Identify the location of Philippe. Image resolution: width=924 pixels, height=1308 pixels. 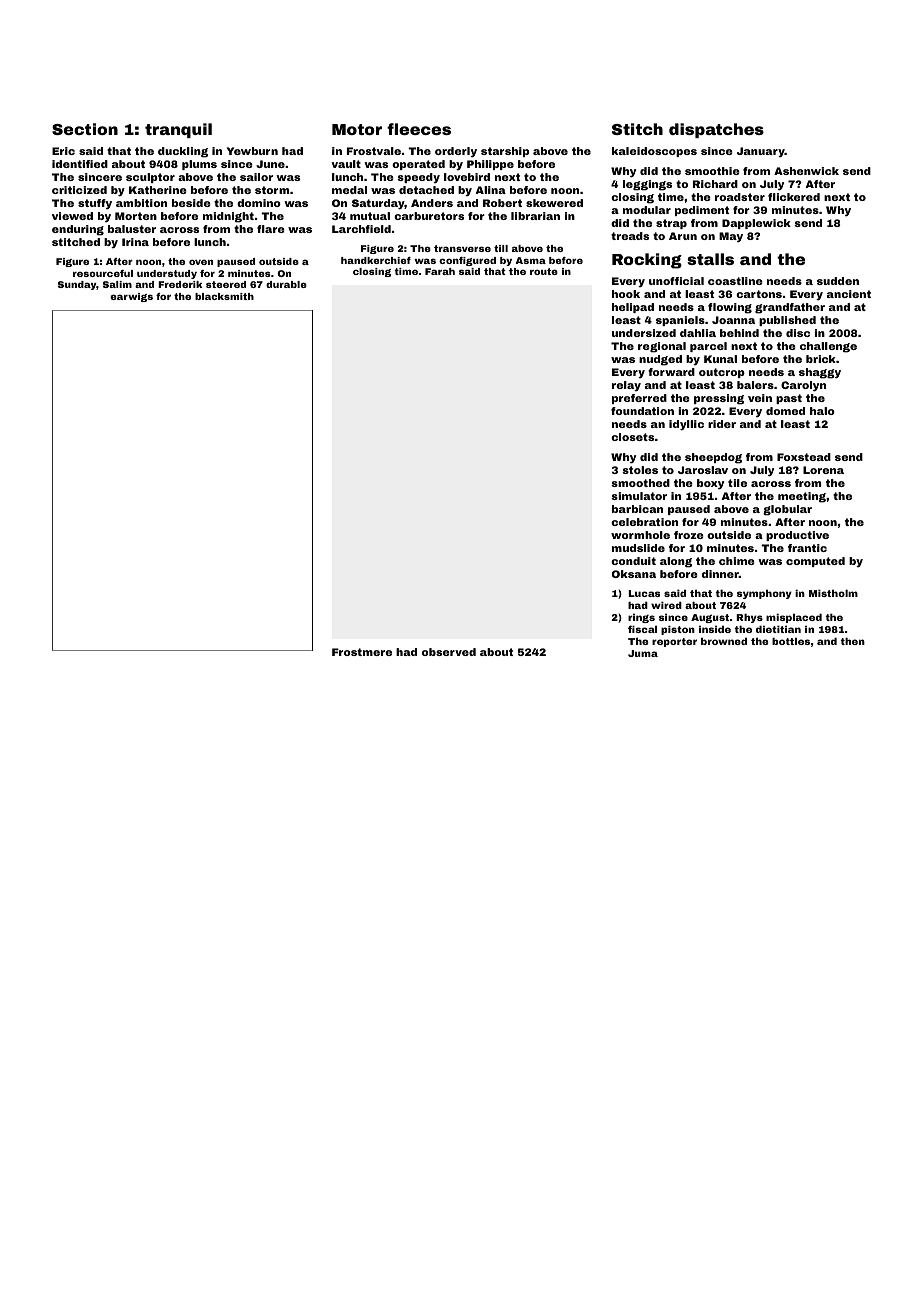
(490, 165).
